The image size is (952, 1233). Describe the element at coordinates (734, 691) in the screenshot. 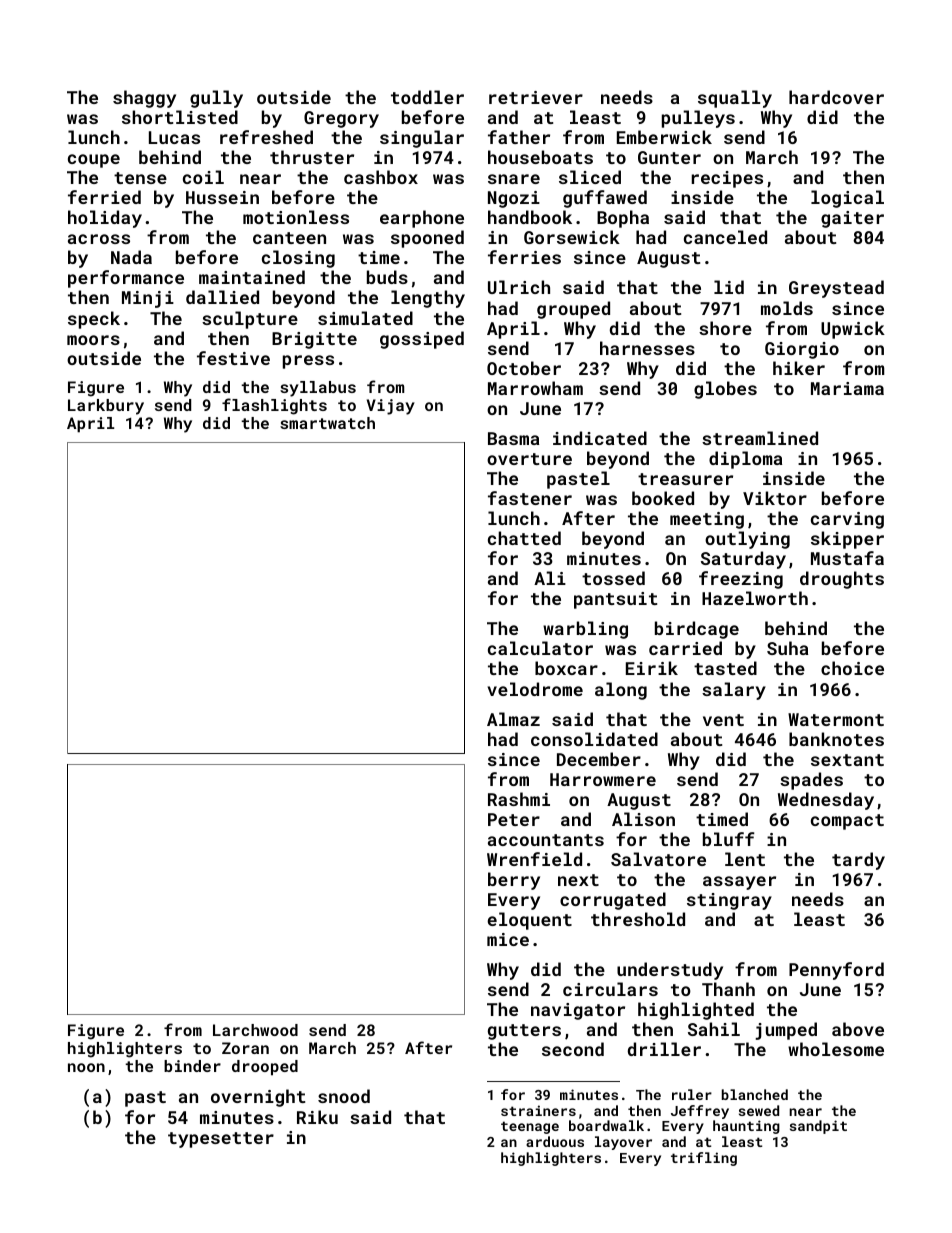

I see `salary` at that location.
